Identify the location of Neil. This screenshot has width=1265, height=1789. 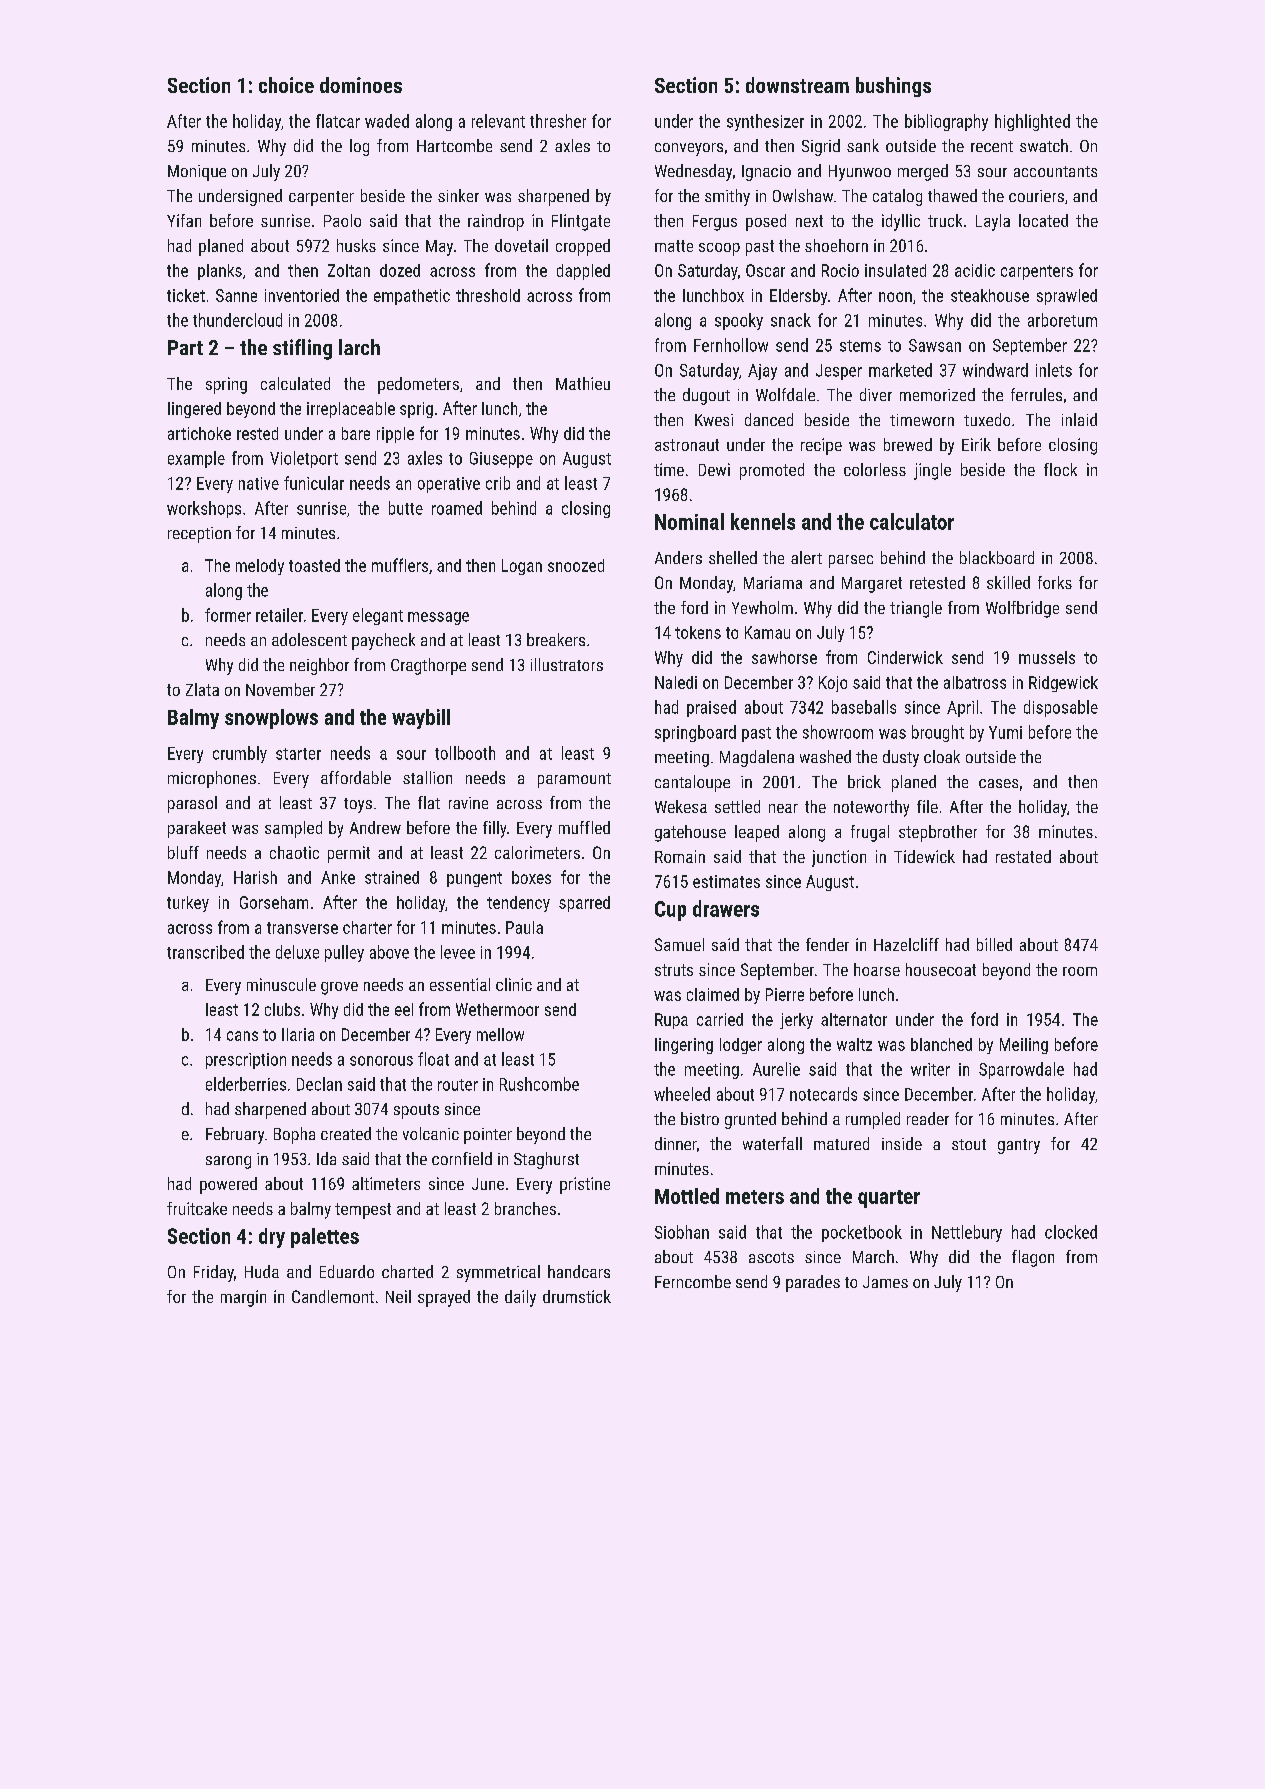
(398, 1296).
